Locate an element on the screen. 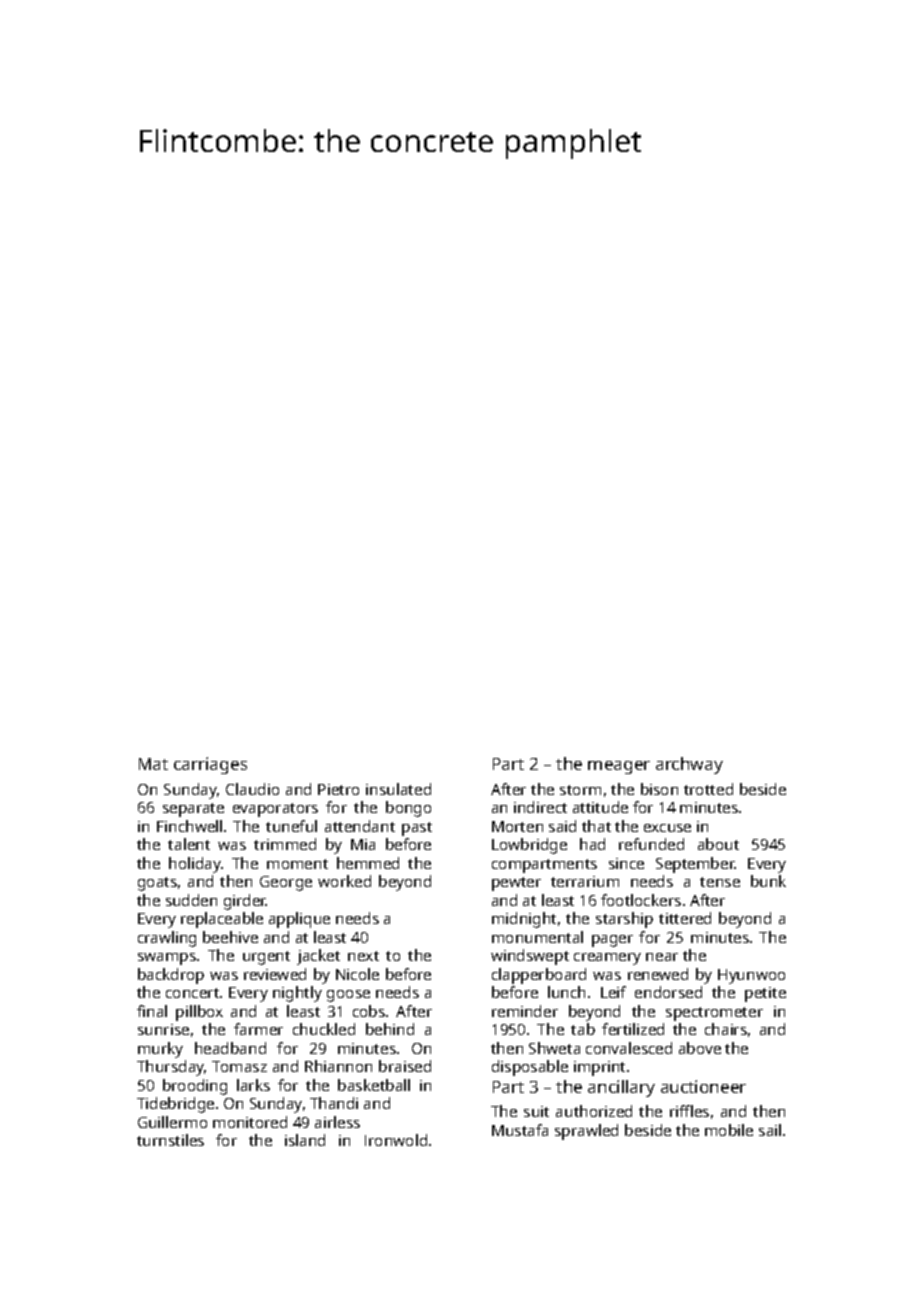 The image size is (924, 1311). goose is located at coordinates (348, 996).
